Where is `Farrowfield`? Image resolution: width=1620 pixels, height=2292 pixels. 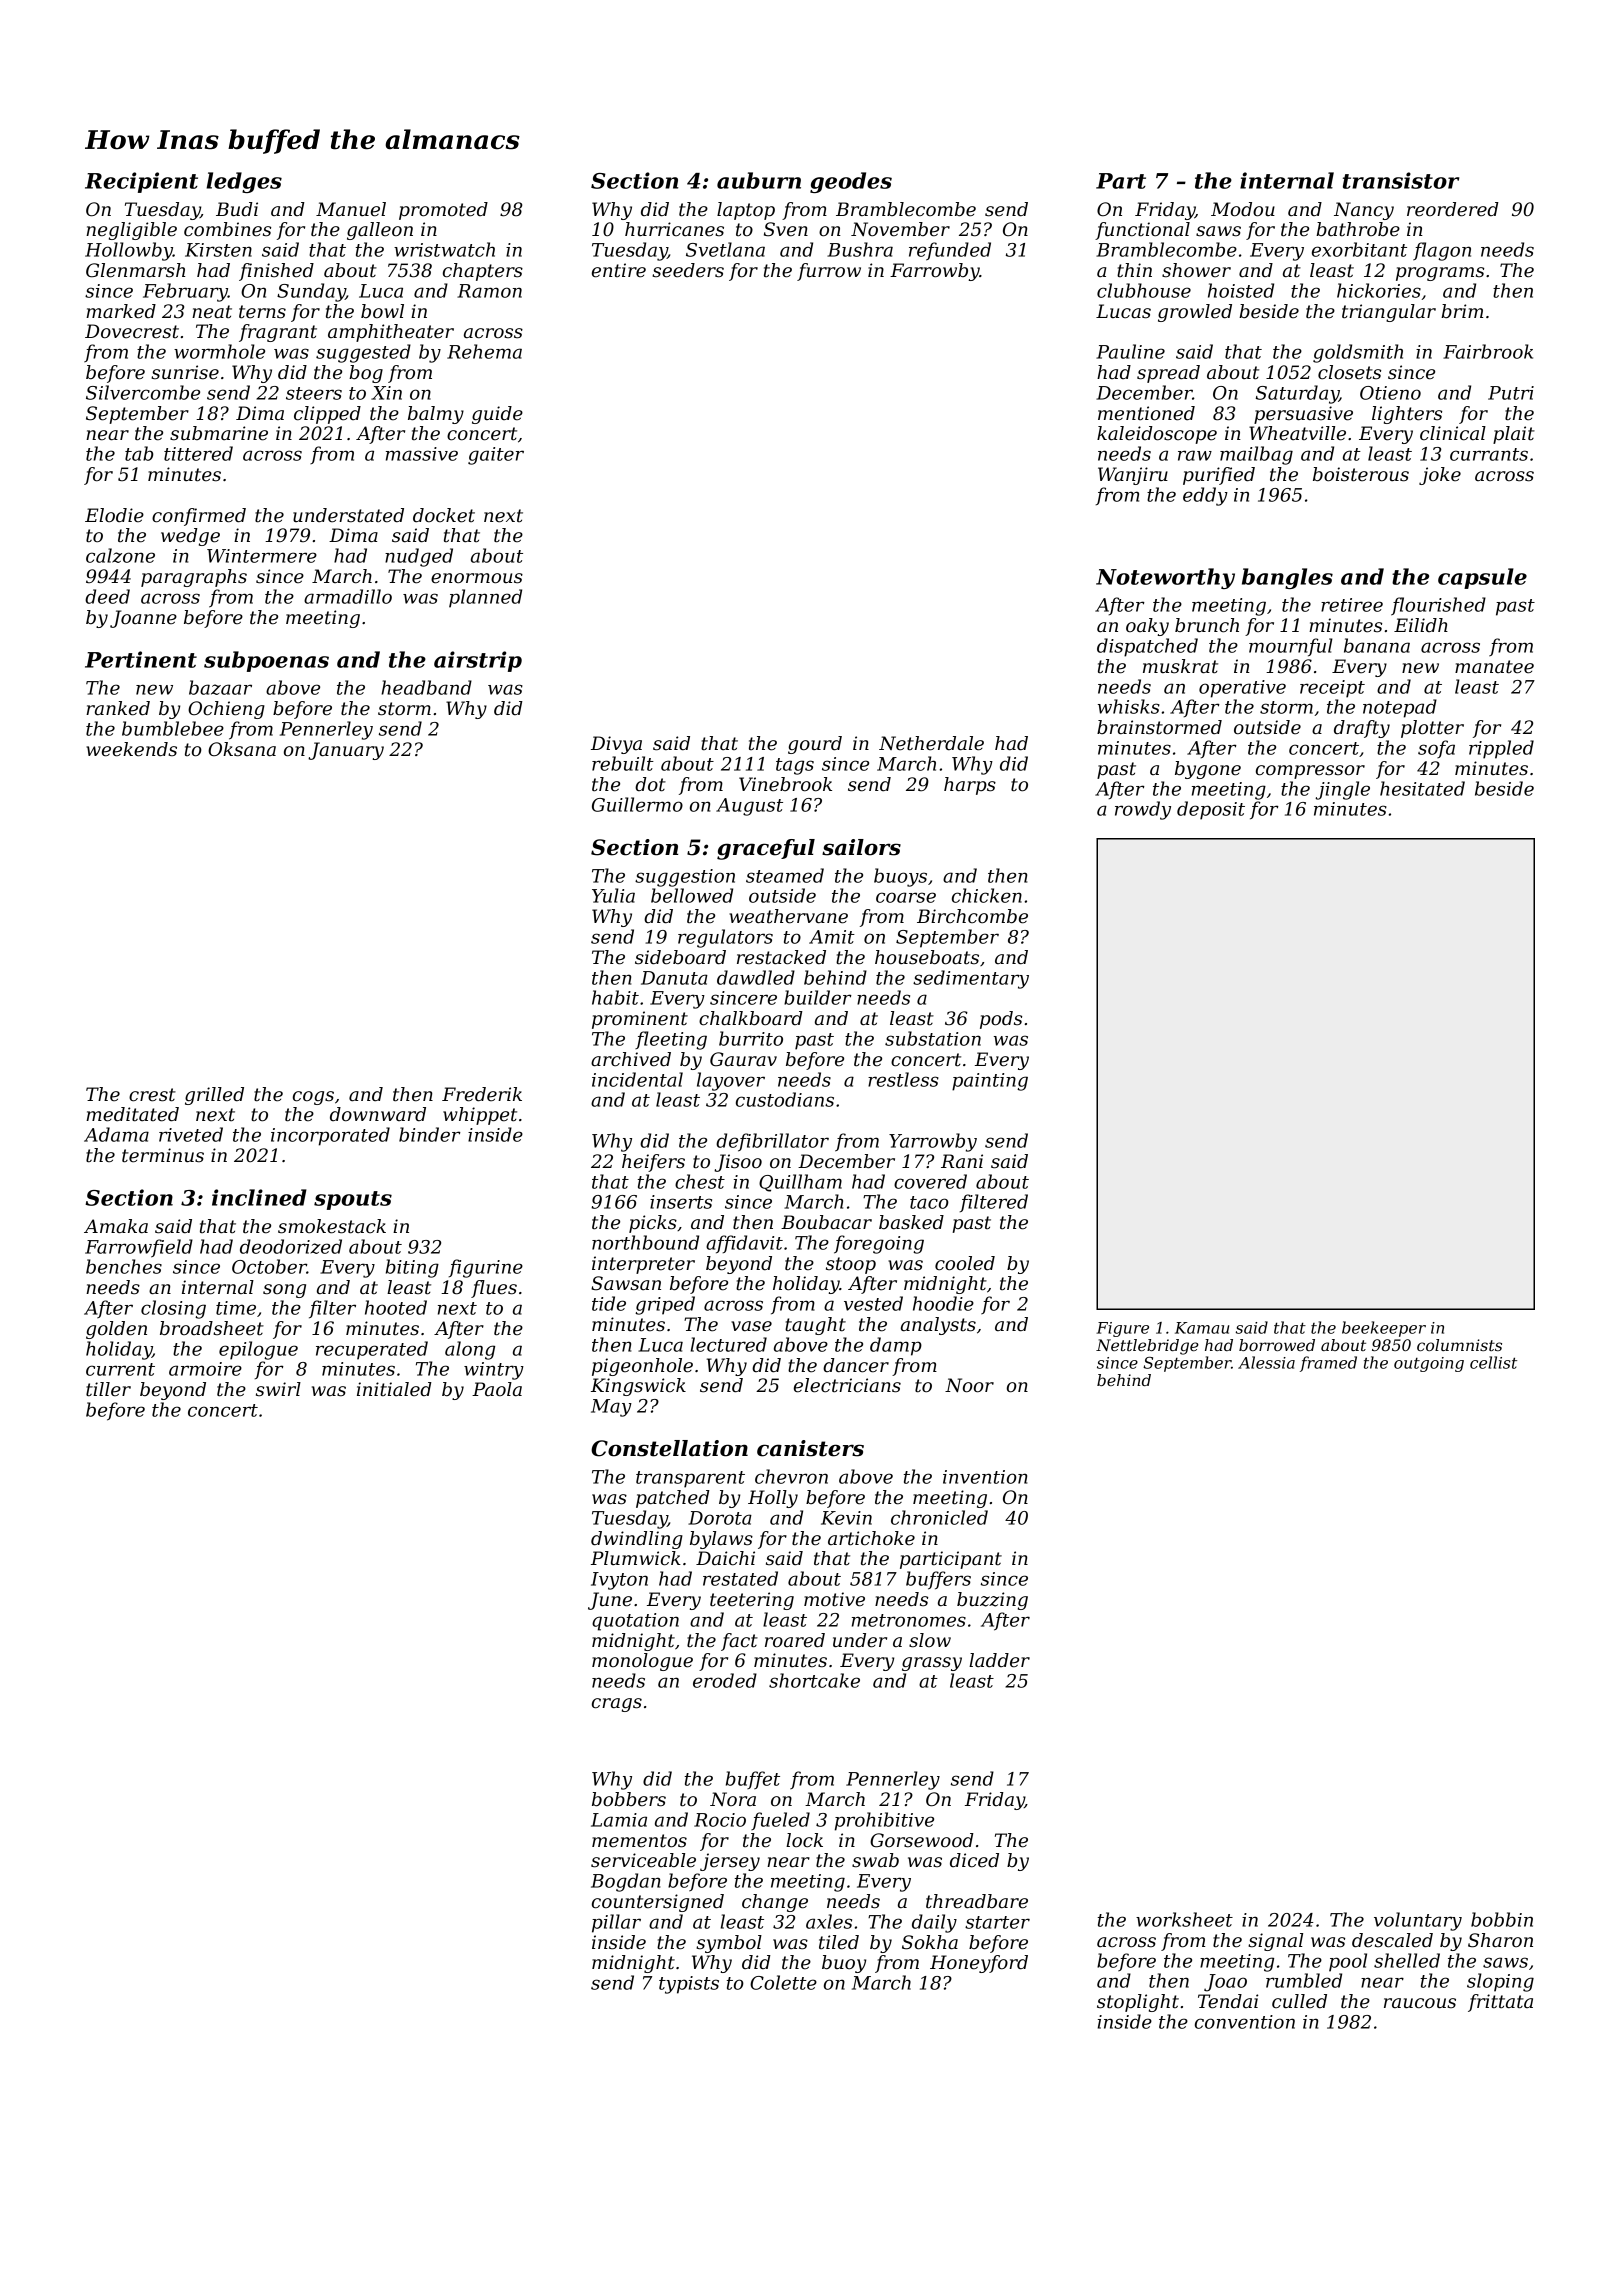
Farrowfield is located at coordinates (139, 1248).
